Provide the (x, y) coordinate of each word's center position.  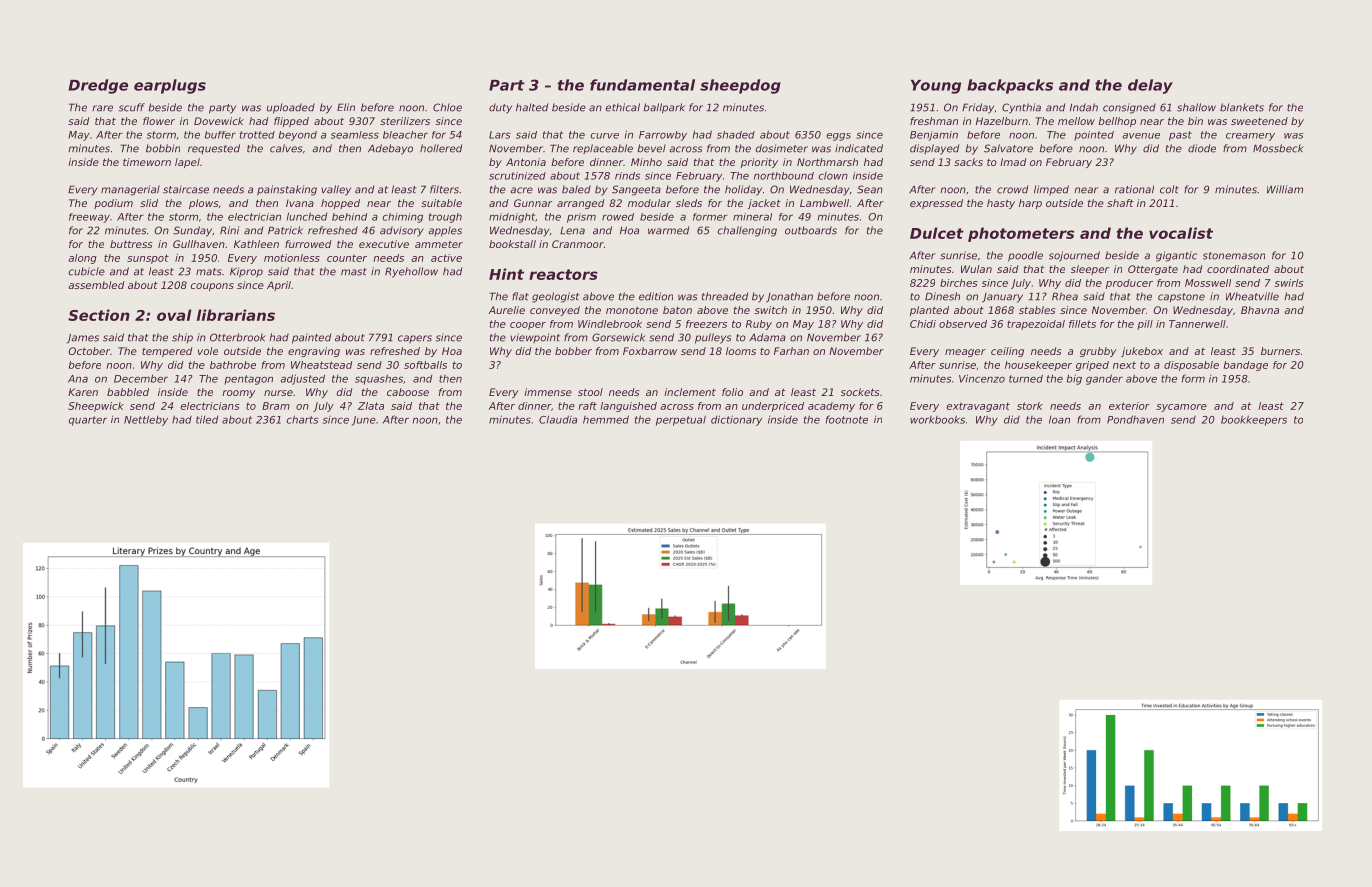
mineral (752, 217)
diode (1202, 148)
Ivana (300, 203)
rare (103, 108)
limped (1051, 190)
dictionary (736, 420)
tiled (207, 420)
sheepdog (740, 86)
